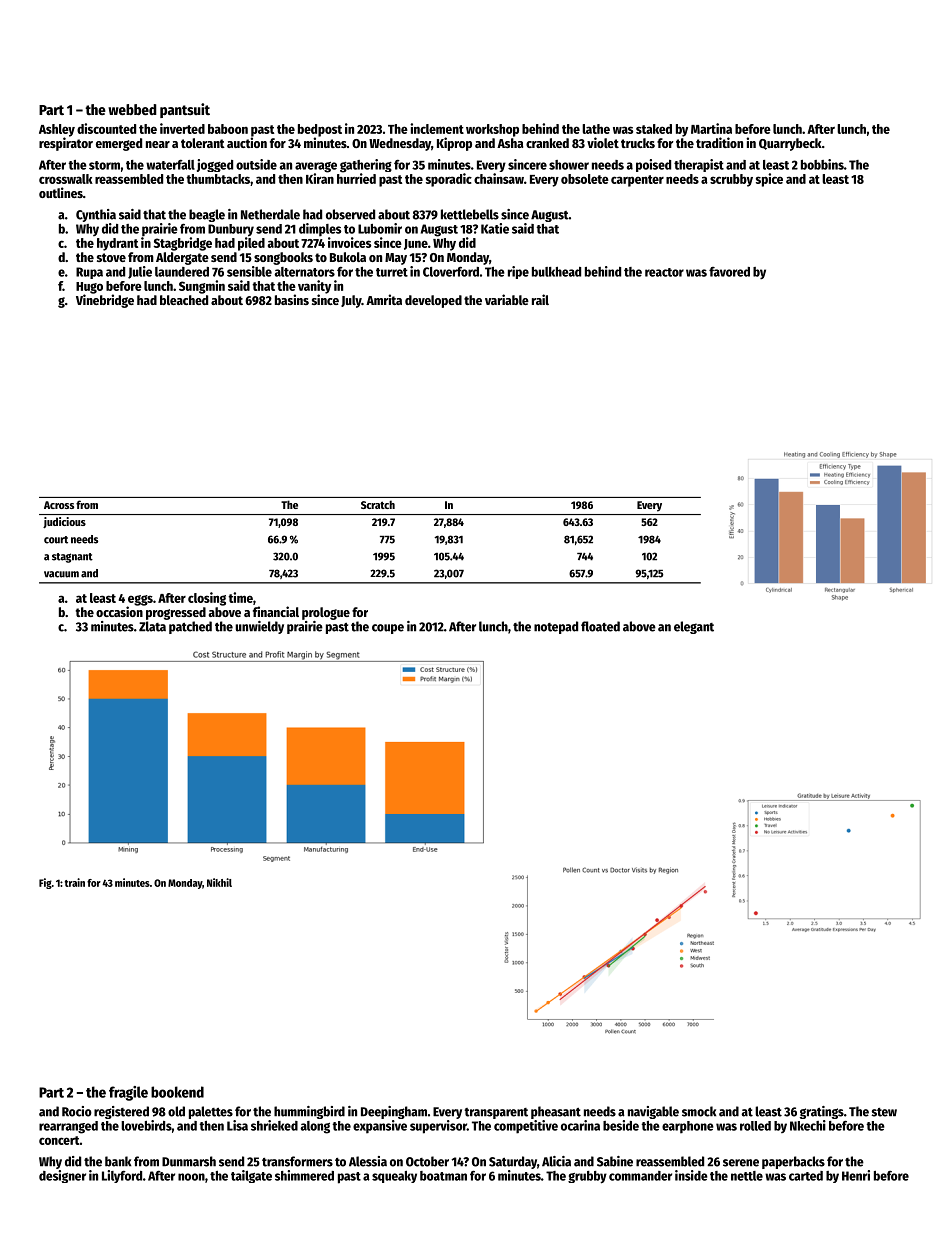 The width and height of the screenshot is (952, 1233). Describe the element at coordinates (75, 882) in the screenshot. I see `train` at that location.
